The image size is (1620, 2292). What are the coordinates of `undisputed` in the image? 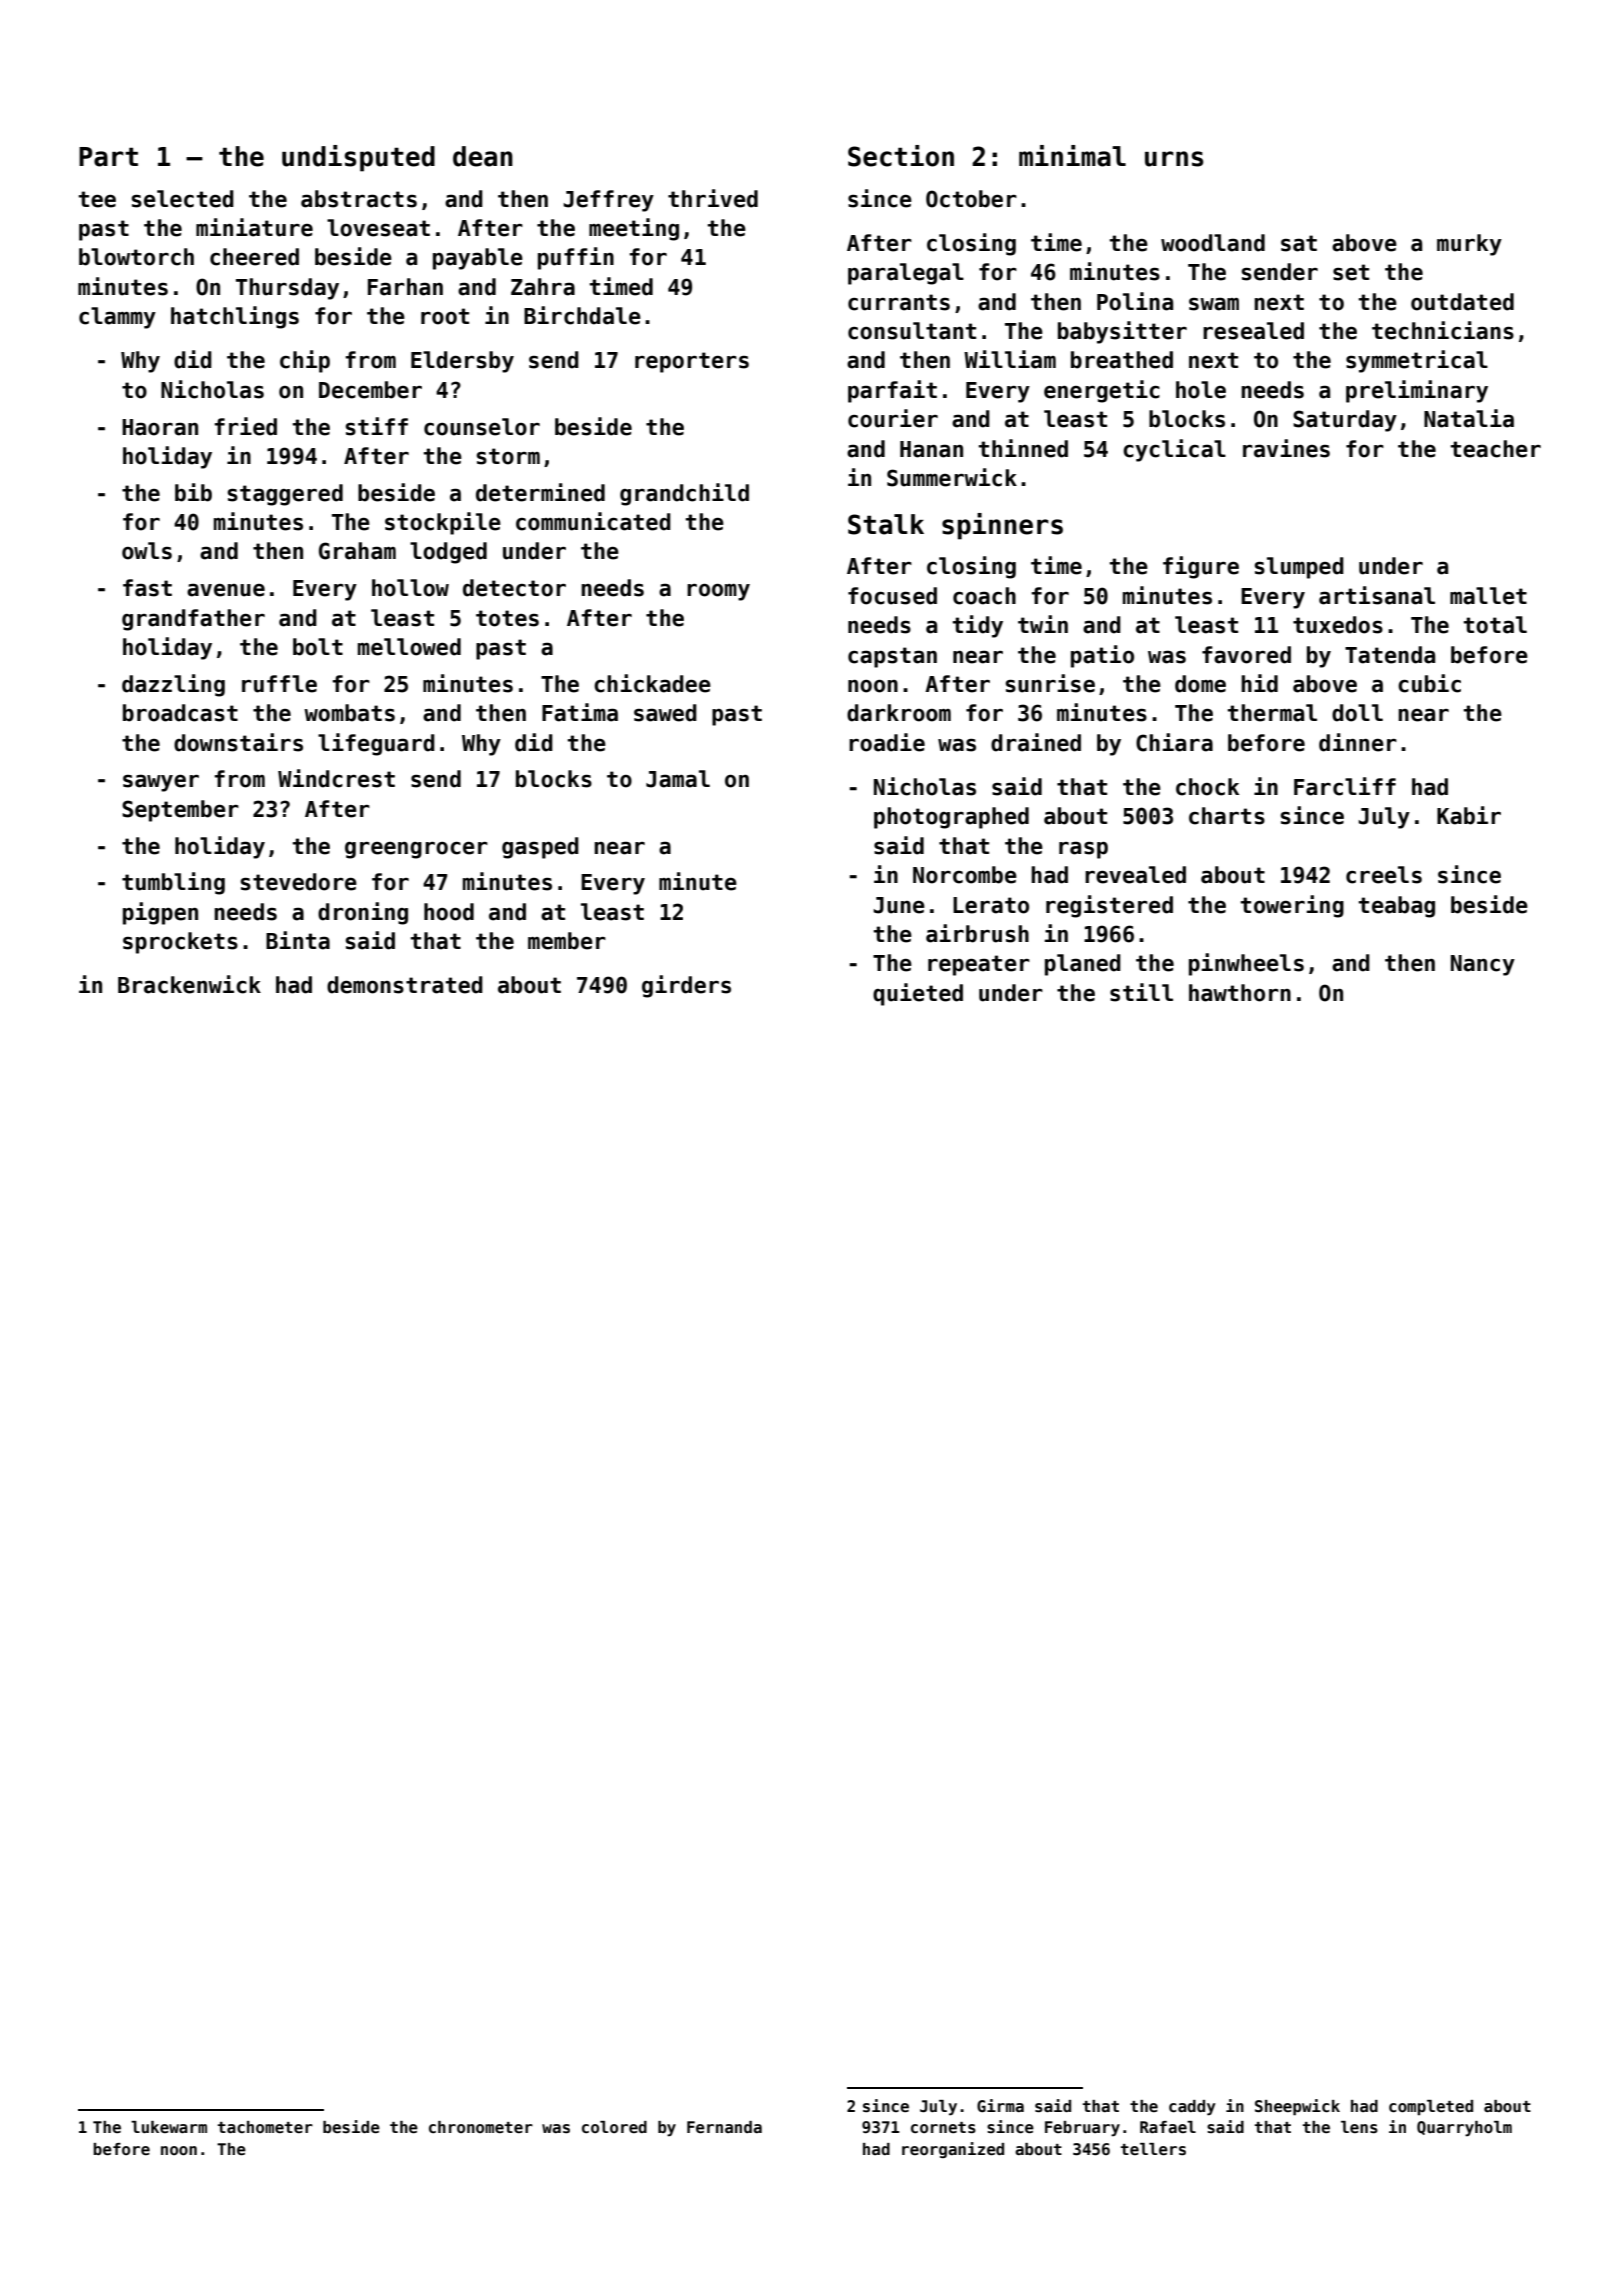 It's located at (358, 158).
